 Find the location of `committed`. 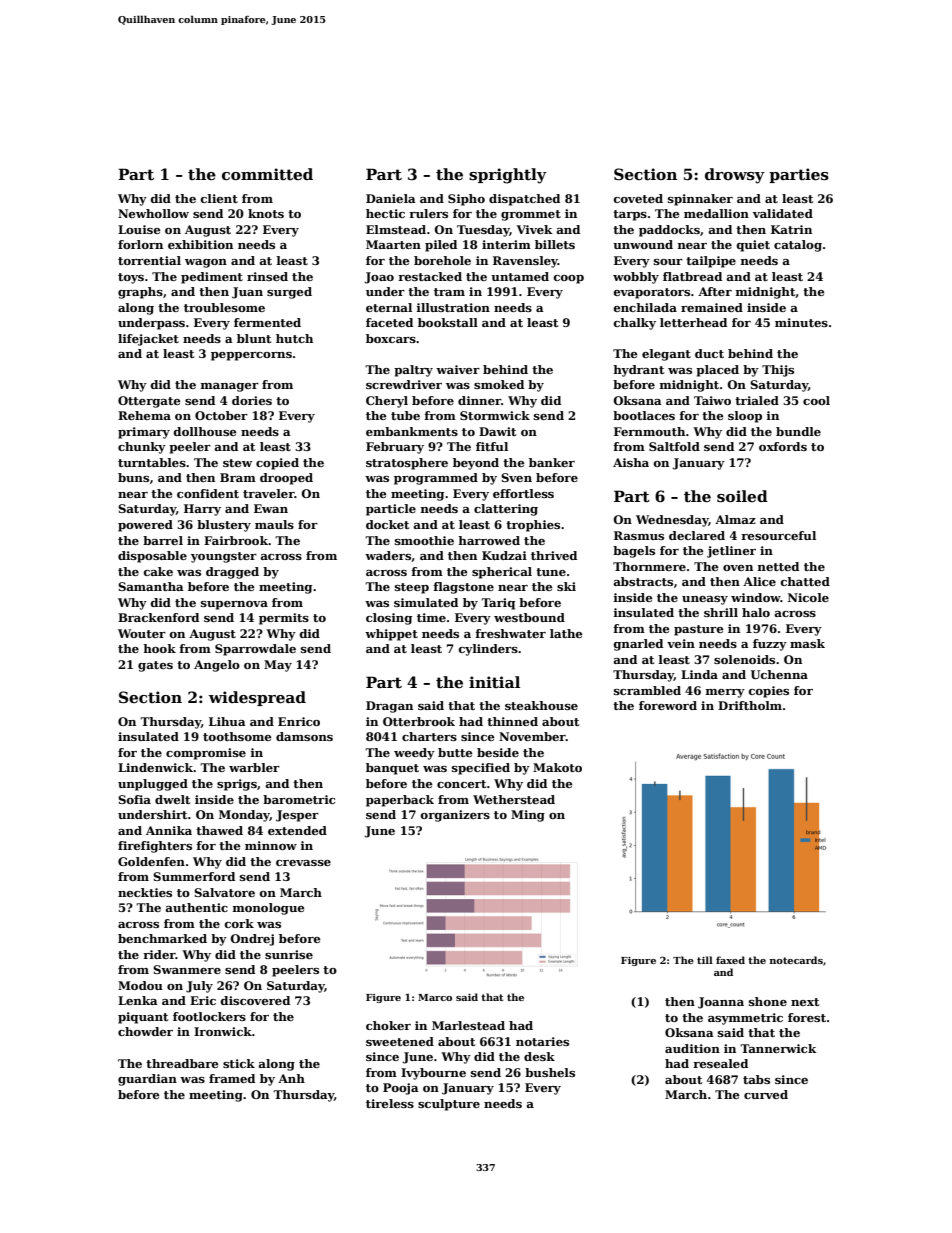

committed is located at coordinates (267, 174).
